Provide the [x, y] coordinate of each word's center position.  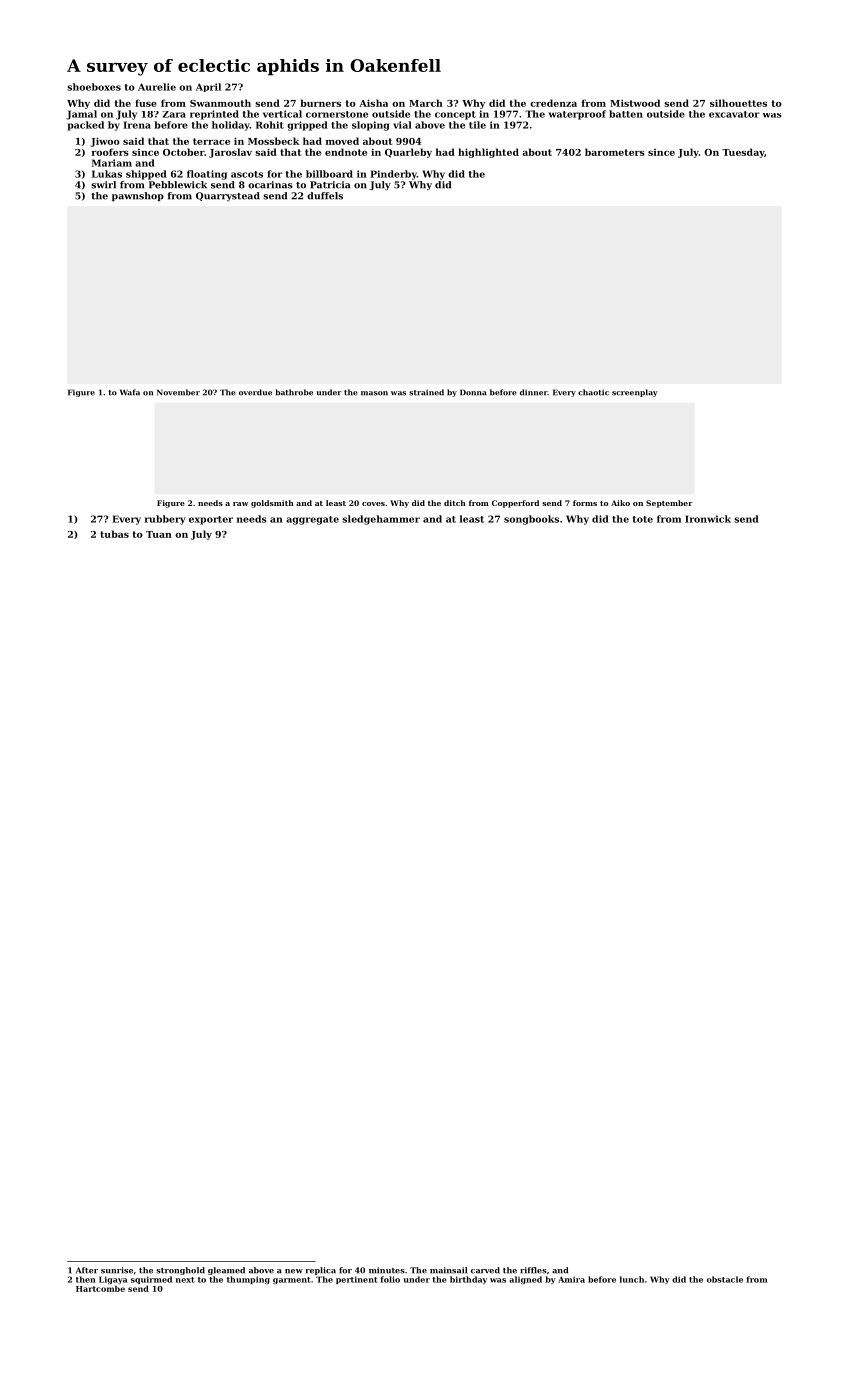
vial [402, 125]
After [87, 1270]
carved [485, 1270]
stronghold [180, 1271]
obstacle [725, 1279]
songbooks [531, 520]
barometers [615, 152]
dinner [534, 392]
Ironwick [708, 519]
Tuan [159, 534]
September [669, 504]
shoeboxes [94, 87]
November [178, 392]
